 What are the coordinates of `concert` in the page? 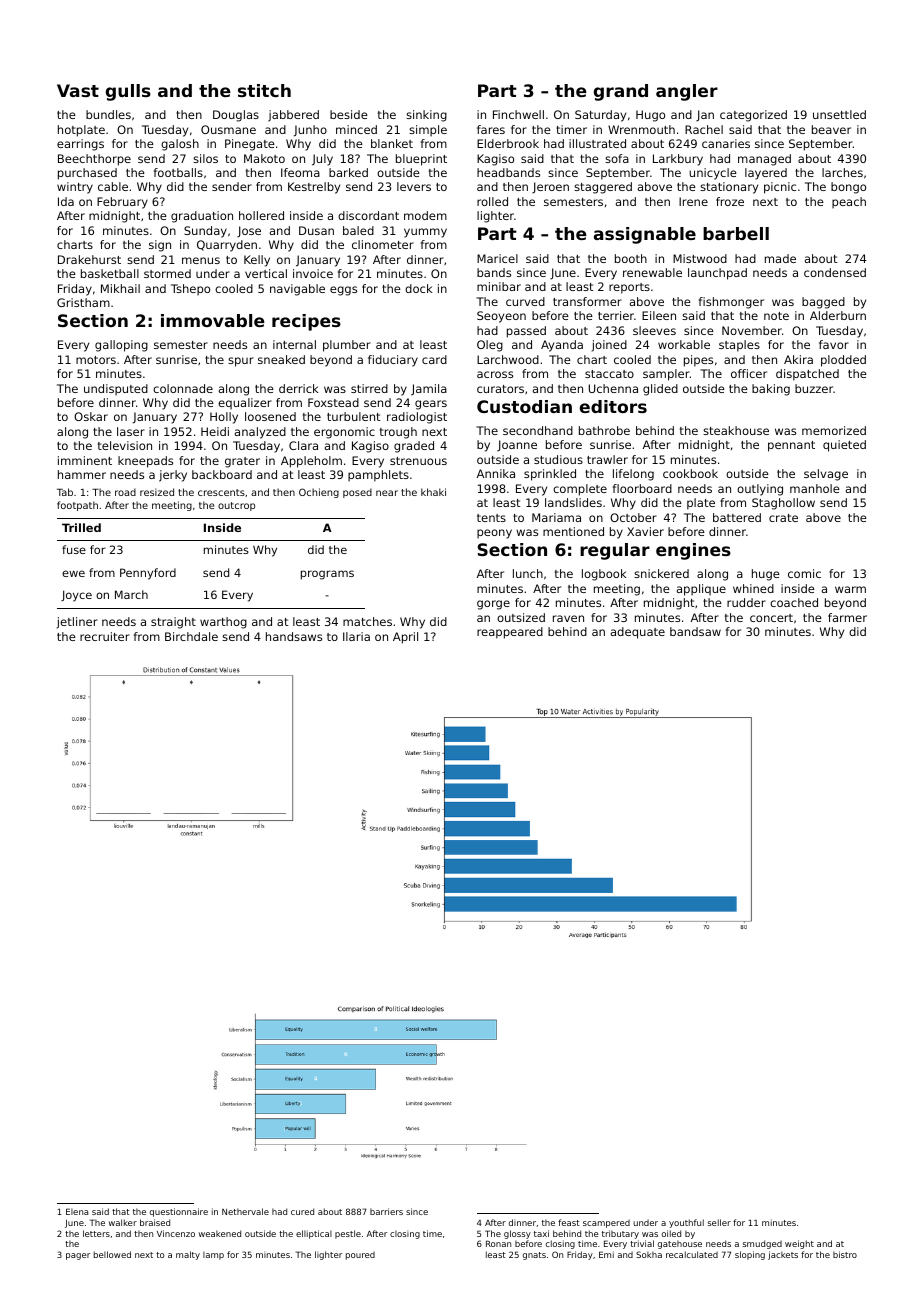 It's located at (771, 618).
